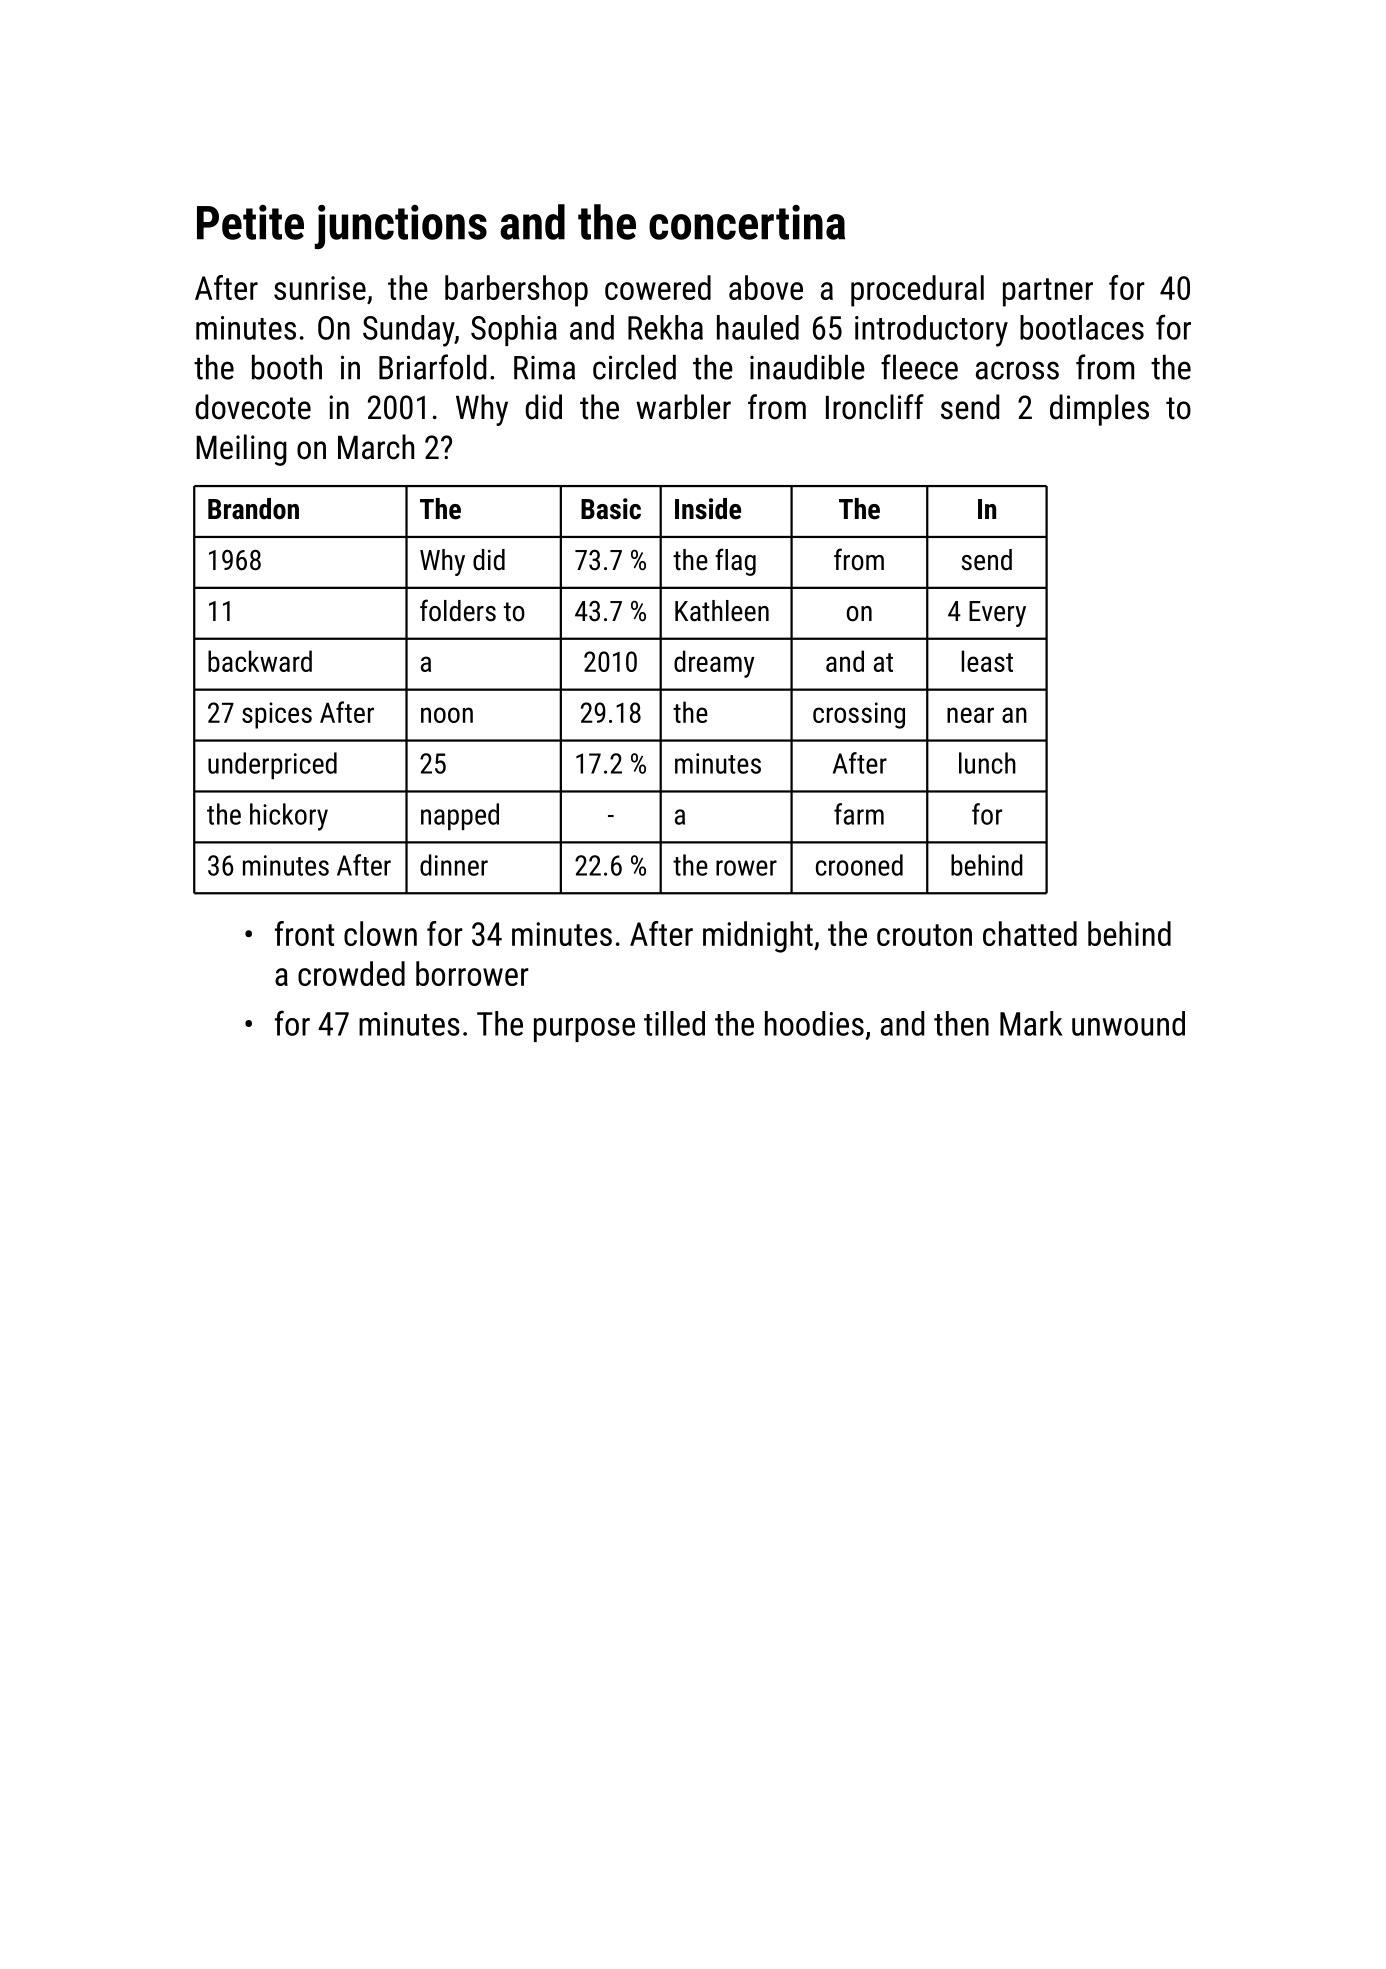  What do you see at coordinates (272, 765) in the page?
I see `underpriced` at bounding box center [272, 765].
